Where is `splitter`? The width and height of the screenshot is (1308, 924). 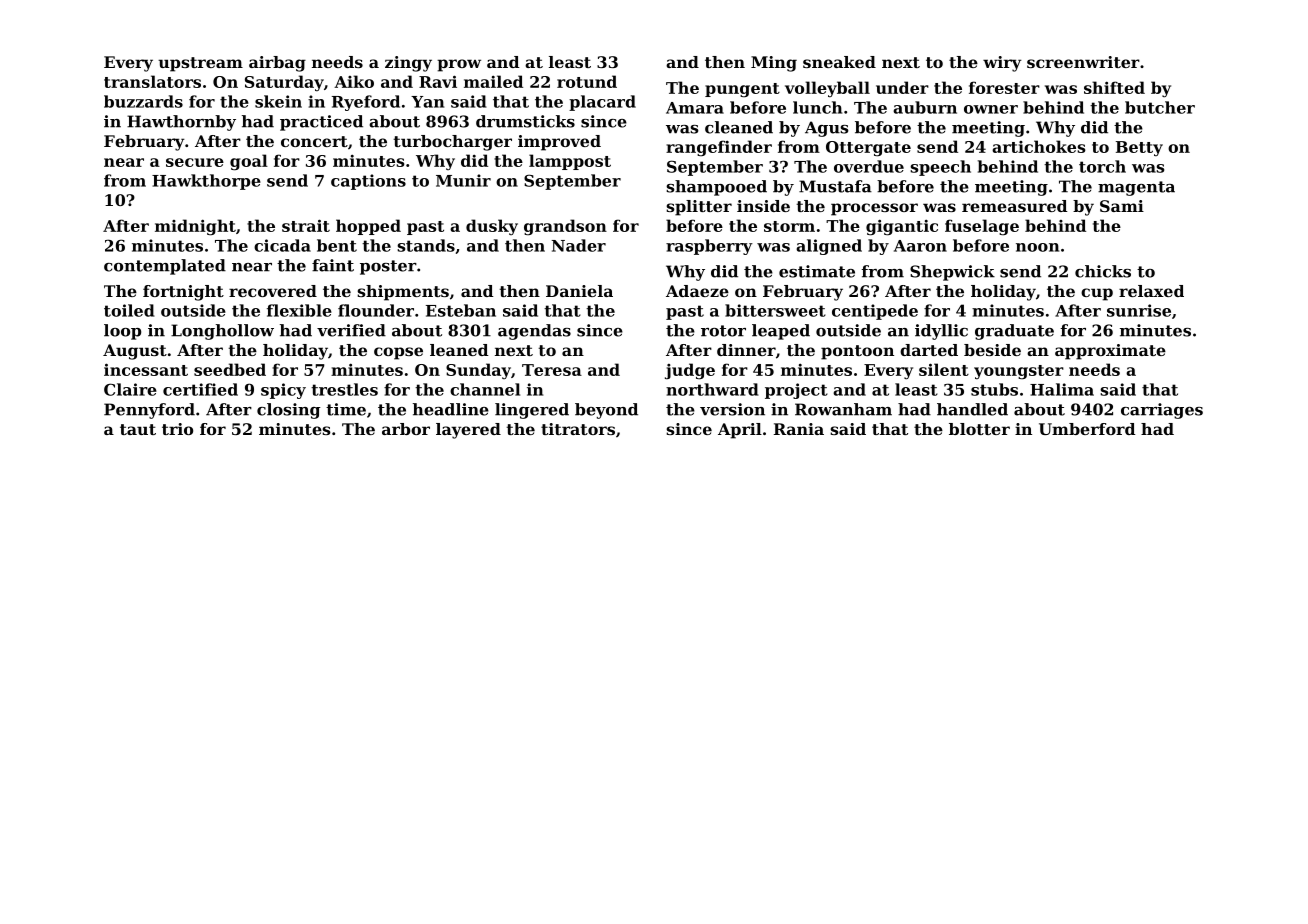 splitter is located at coordinates (699, 208).
